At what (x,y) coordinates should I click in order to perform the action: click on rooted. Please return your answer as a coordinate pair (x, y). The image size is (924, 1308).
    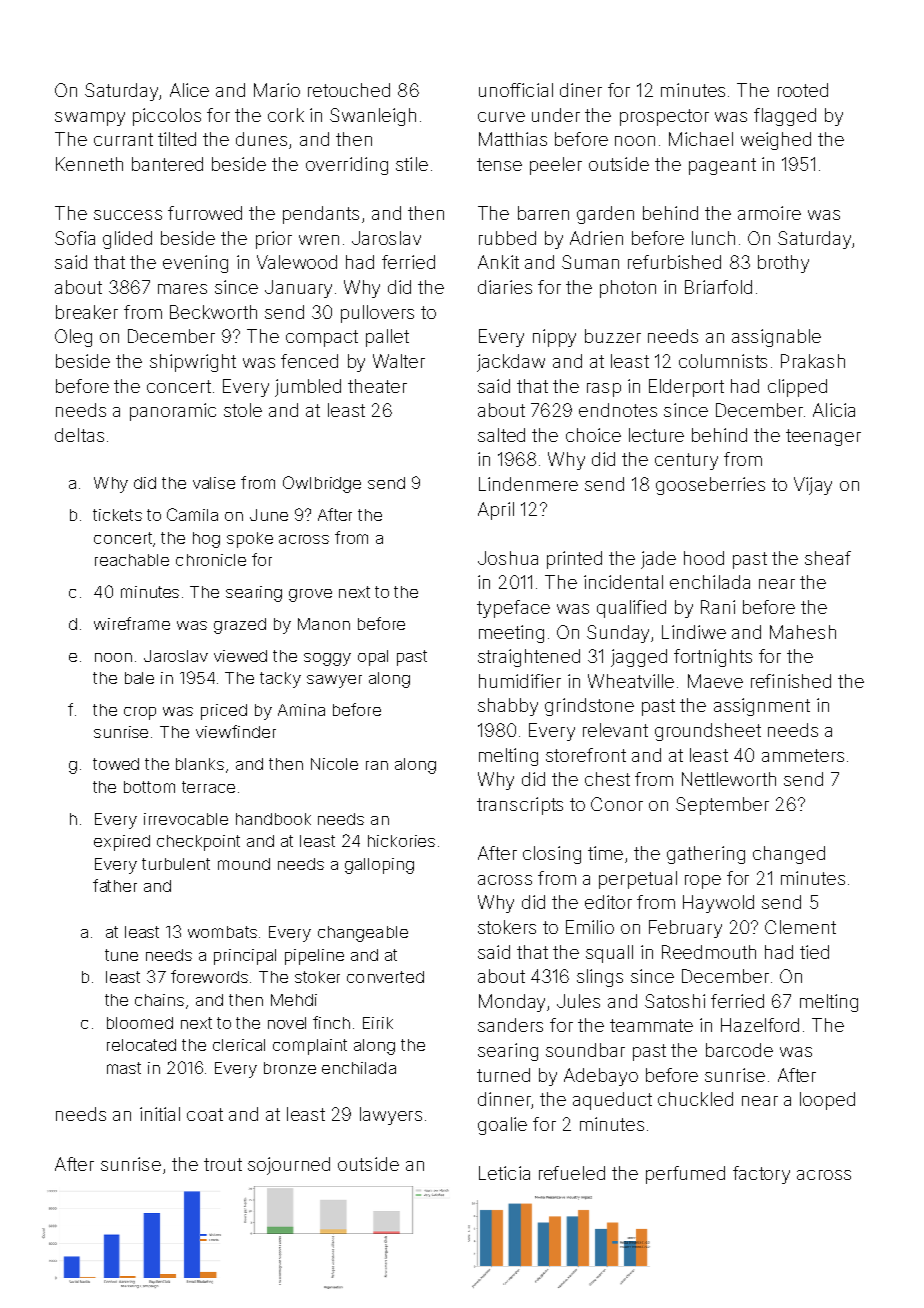
    Looking at the image, I should click on (803, 90).
